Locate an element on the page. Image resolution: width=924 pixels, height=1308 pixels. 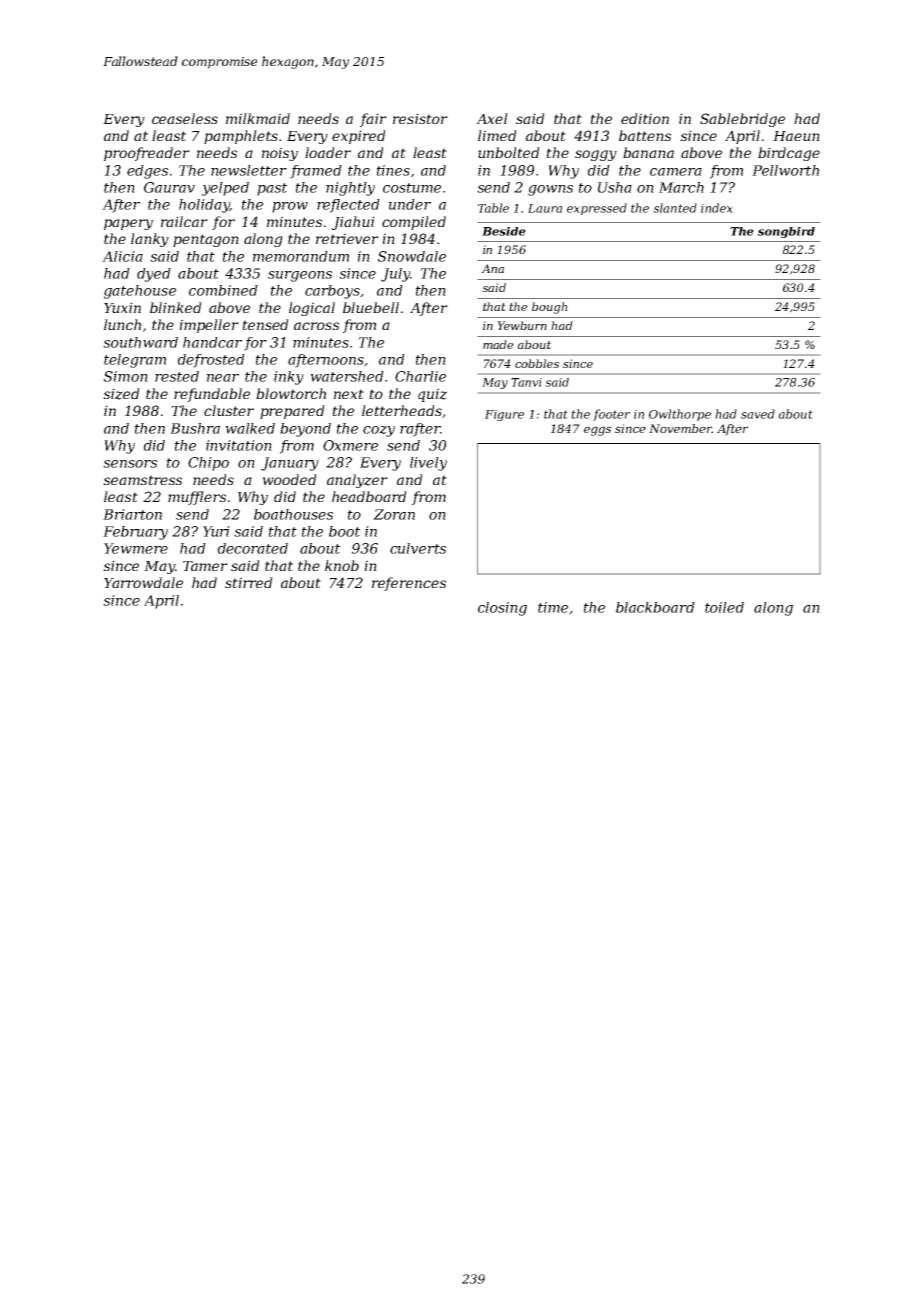
invitation is located at coordinates (239, 445).
